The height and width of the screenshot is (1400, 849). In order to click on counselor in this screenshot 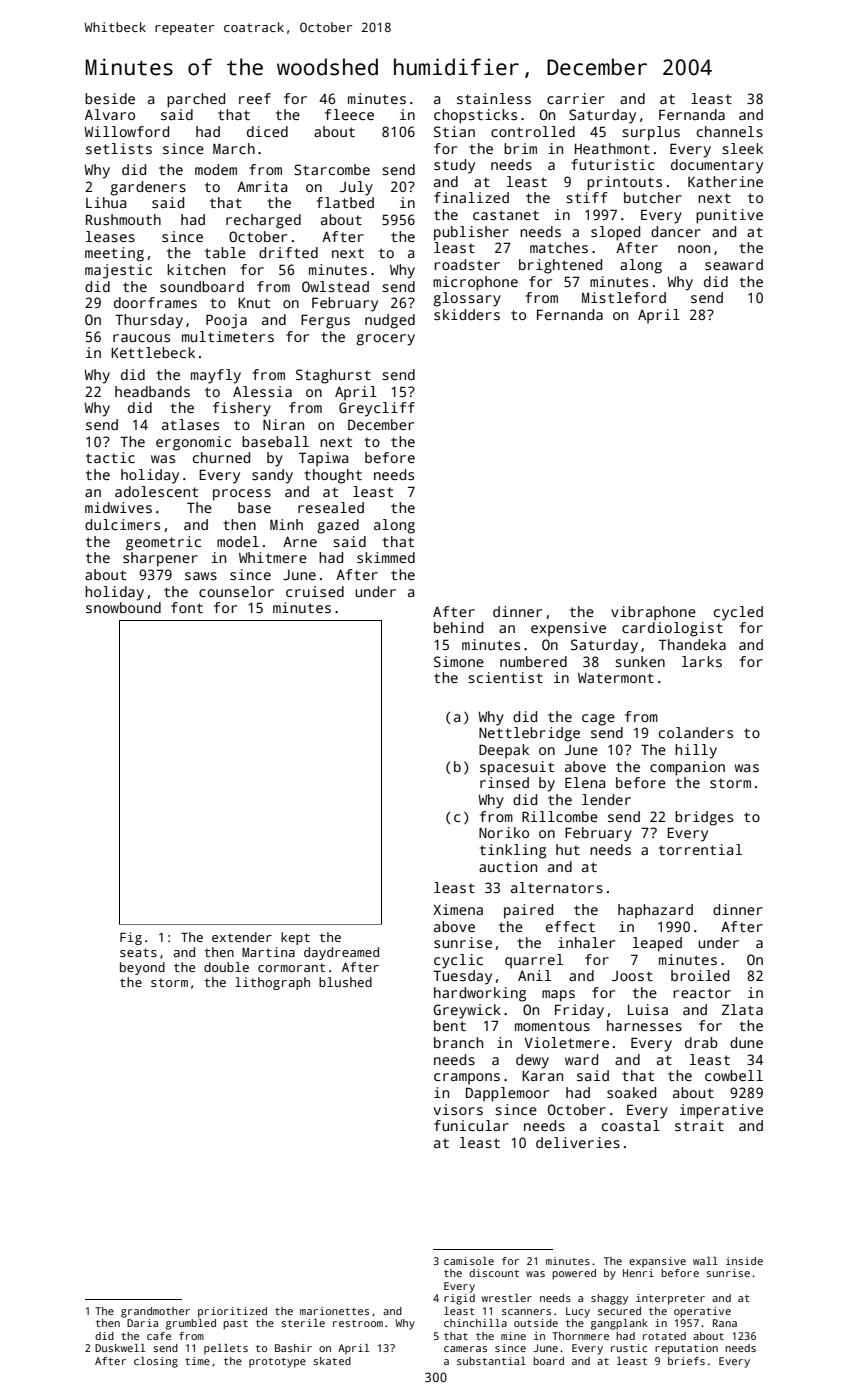, I will do `click(236, 591)`.
